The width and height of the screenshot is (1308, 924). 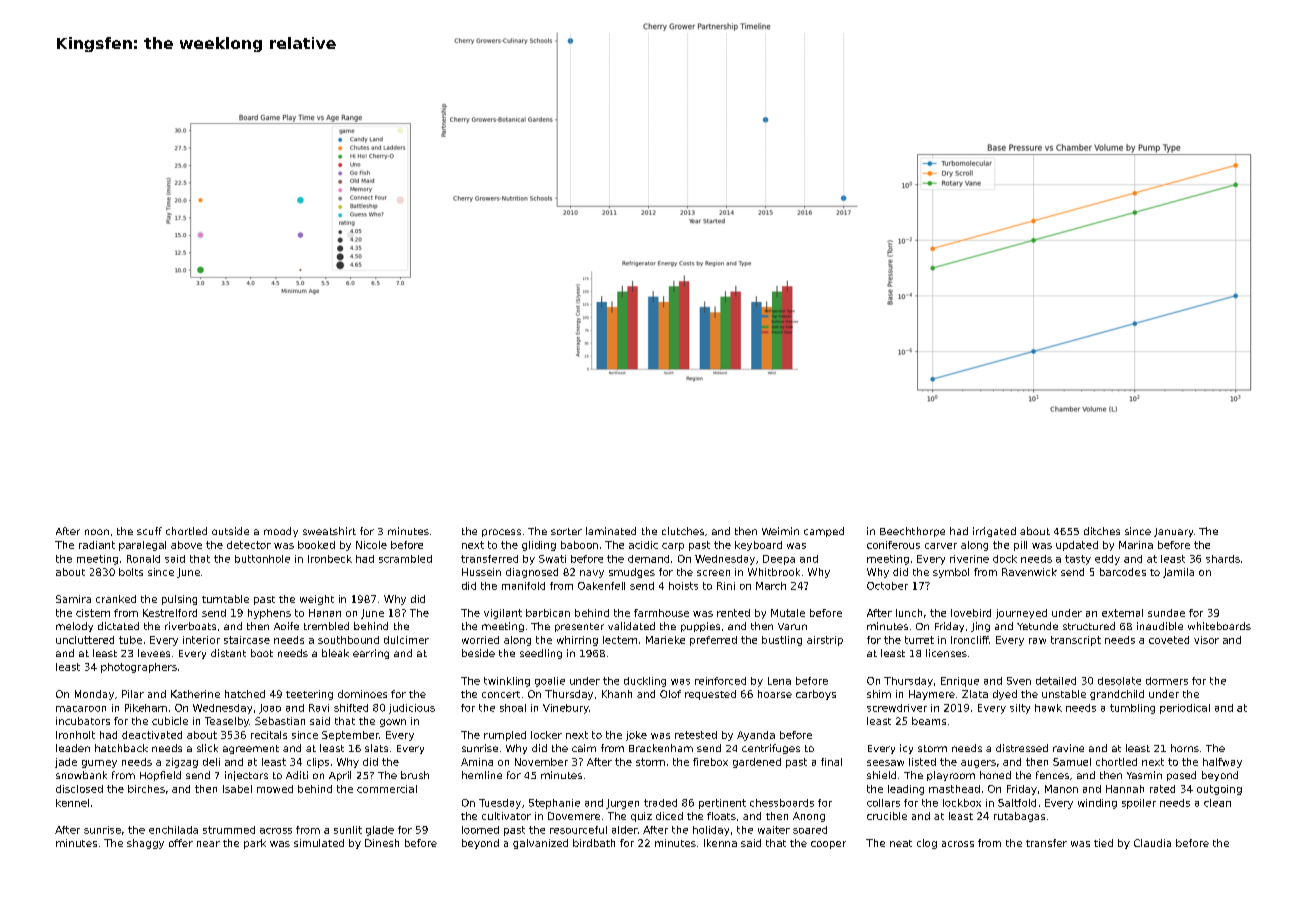 I want to click on horns, so click(x=1185, y=748).
